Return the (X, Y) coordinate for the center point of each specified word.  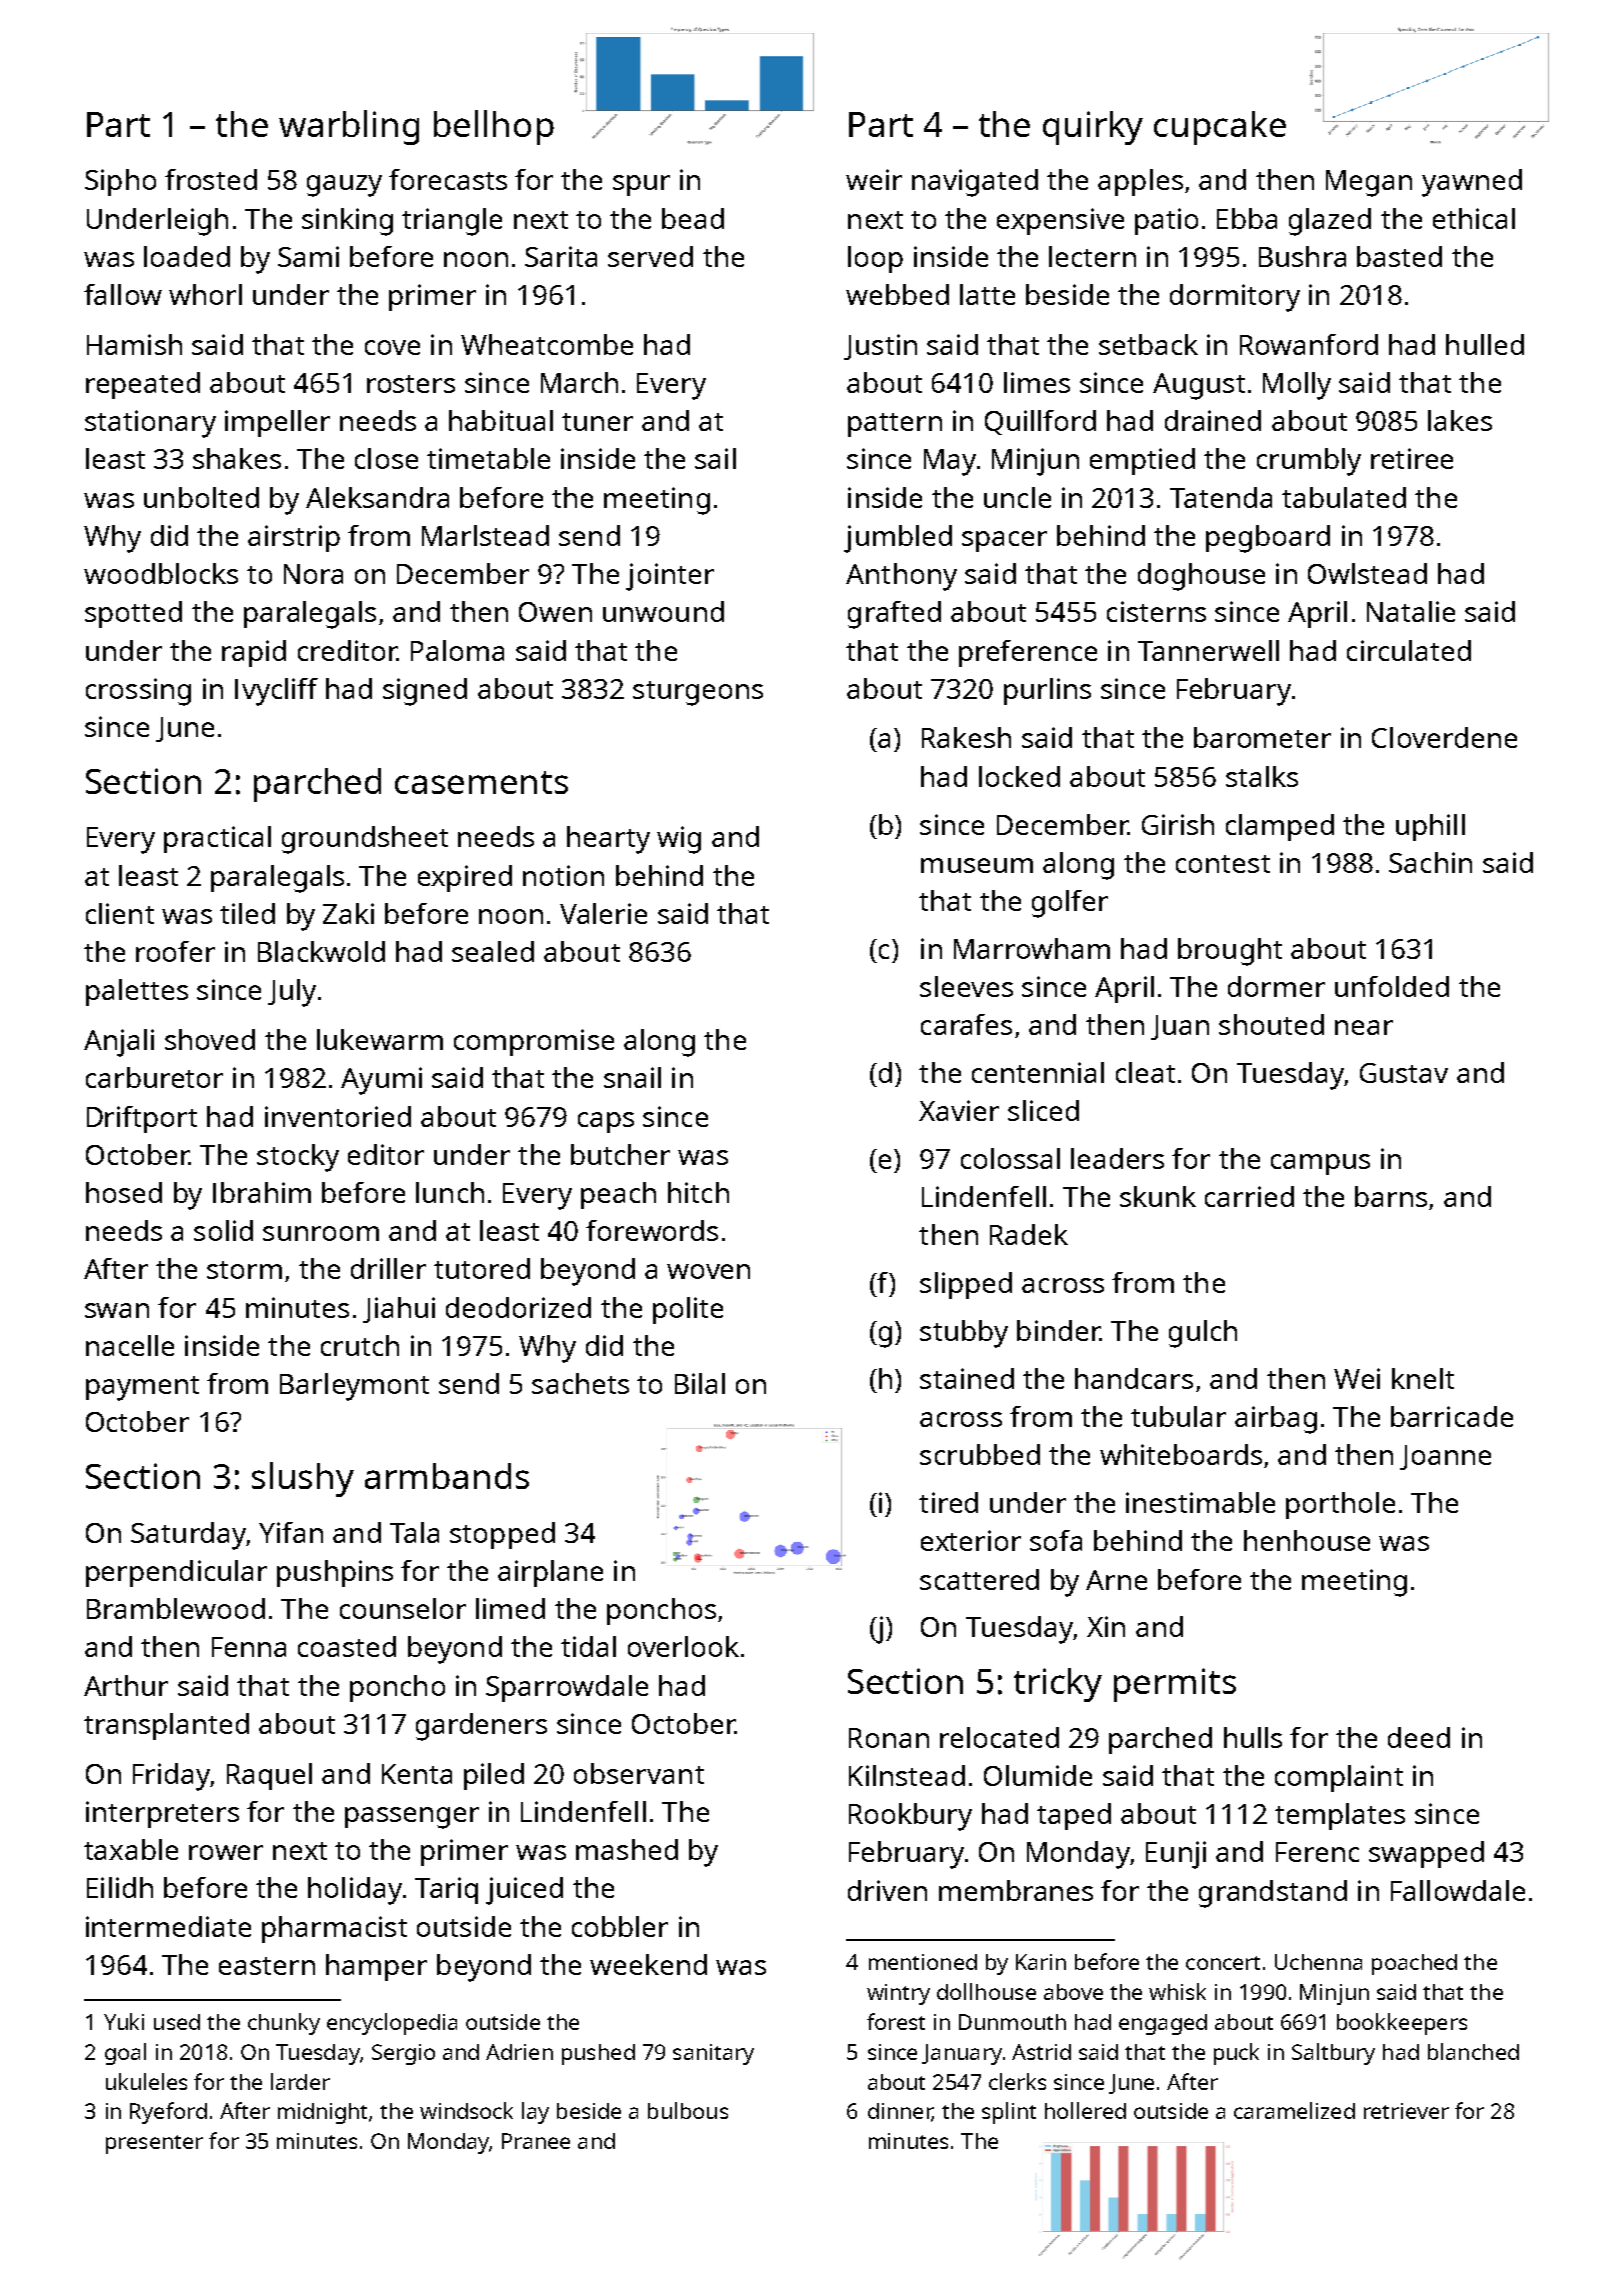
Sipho (120, 182)
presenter (154, 2144)
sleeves (966, 986)
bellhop (494, 127)
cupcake (1220, 128)
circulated (1409, 650)
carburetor (154, 1077)
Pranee (536, 2141)
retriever (1406, 2111)
